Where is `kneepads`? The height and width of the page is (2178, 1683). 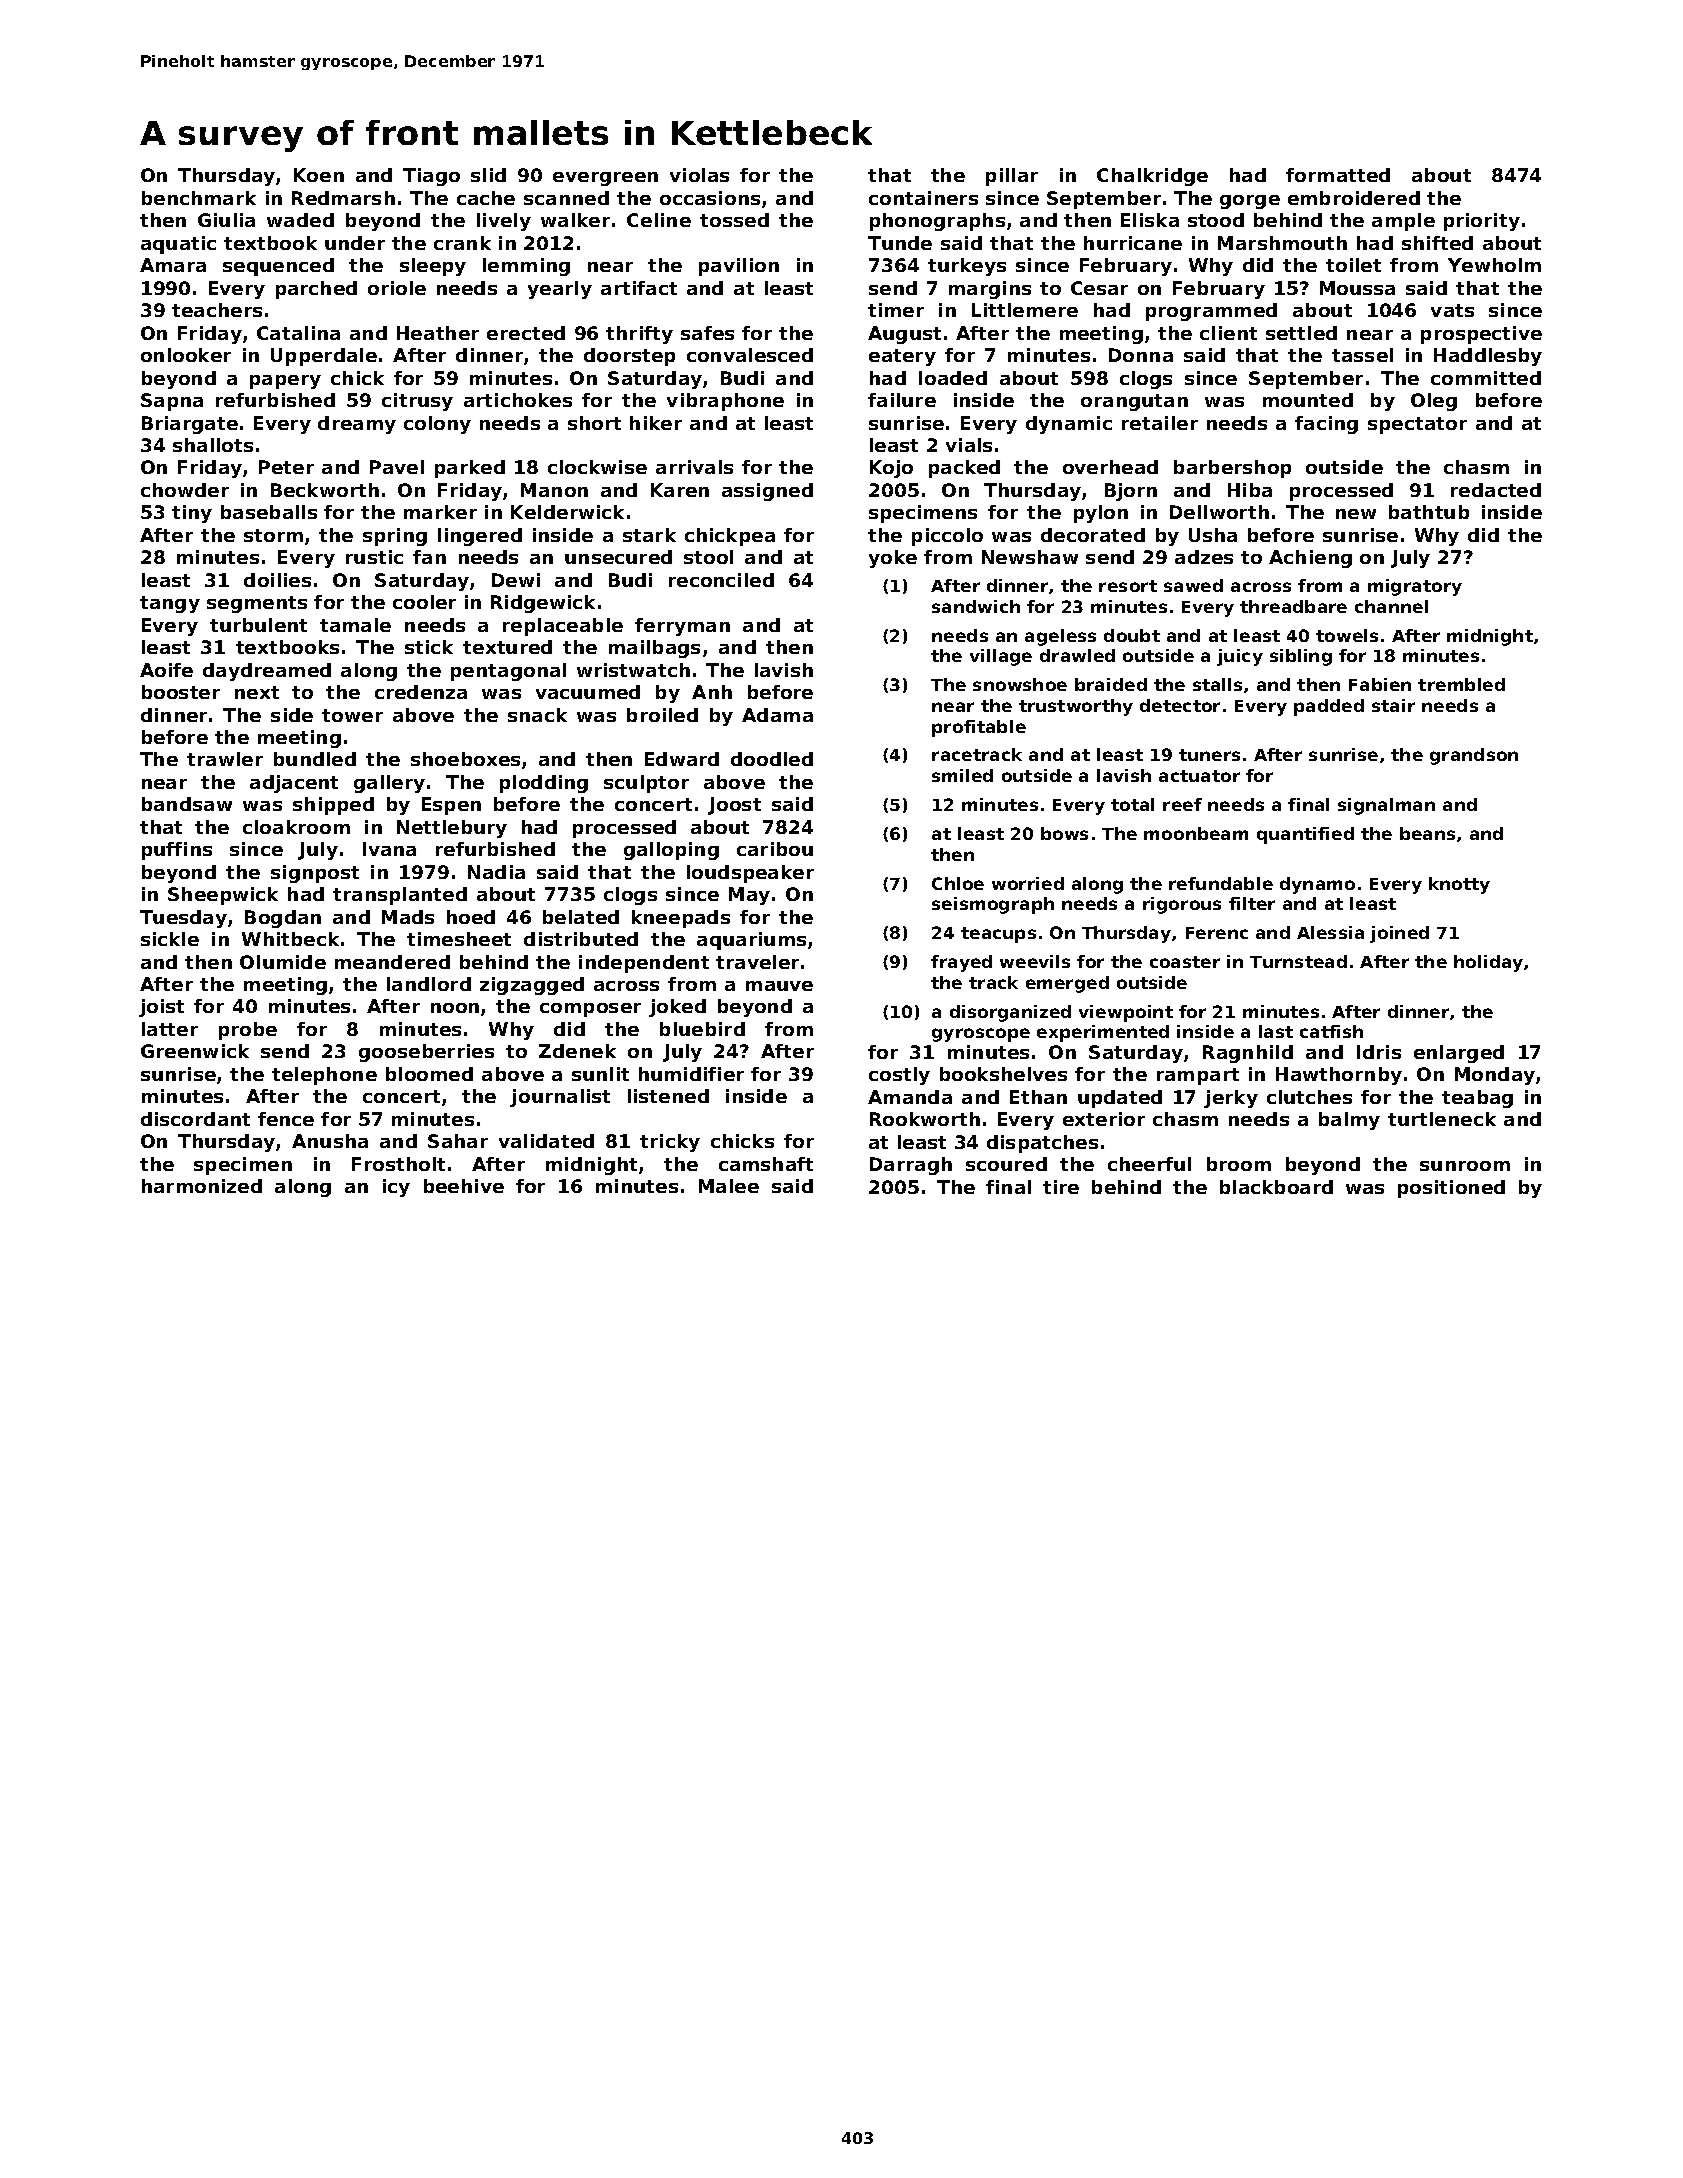 kneepads is located at coordinates (681, 919).
